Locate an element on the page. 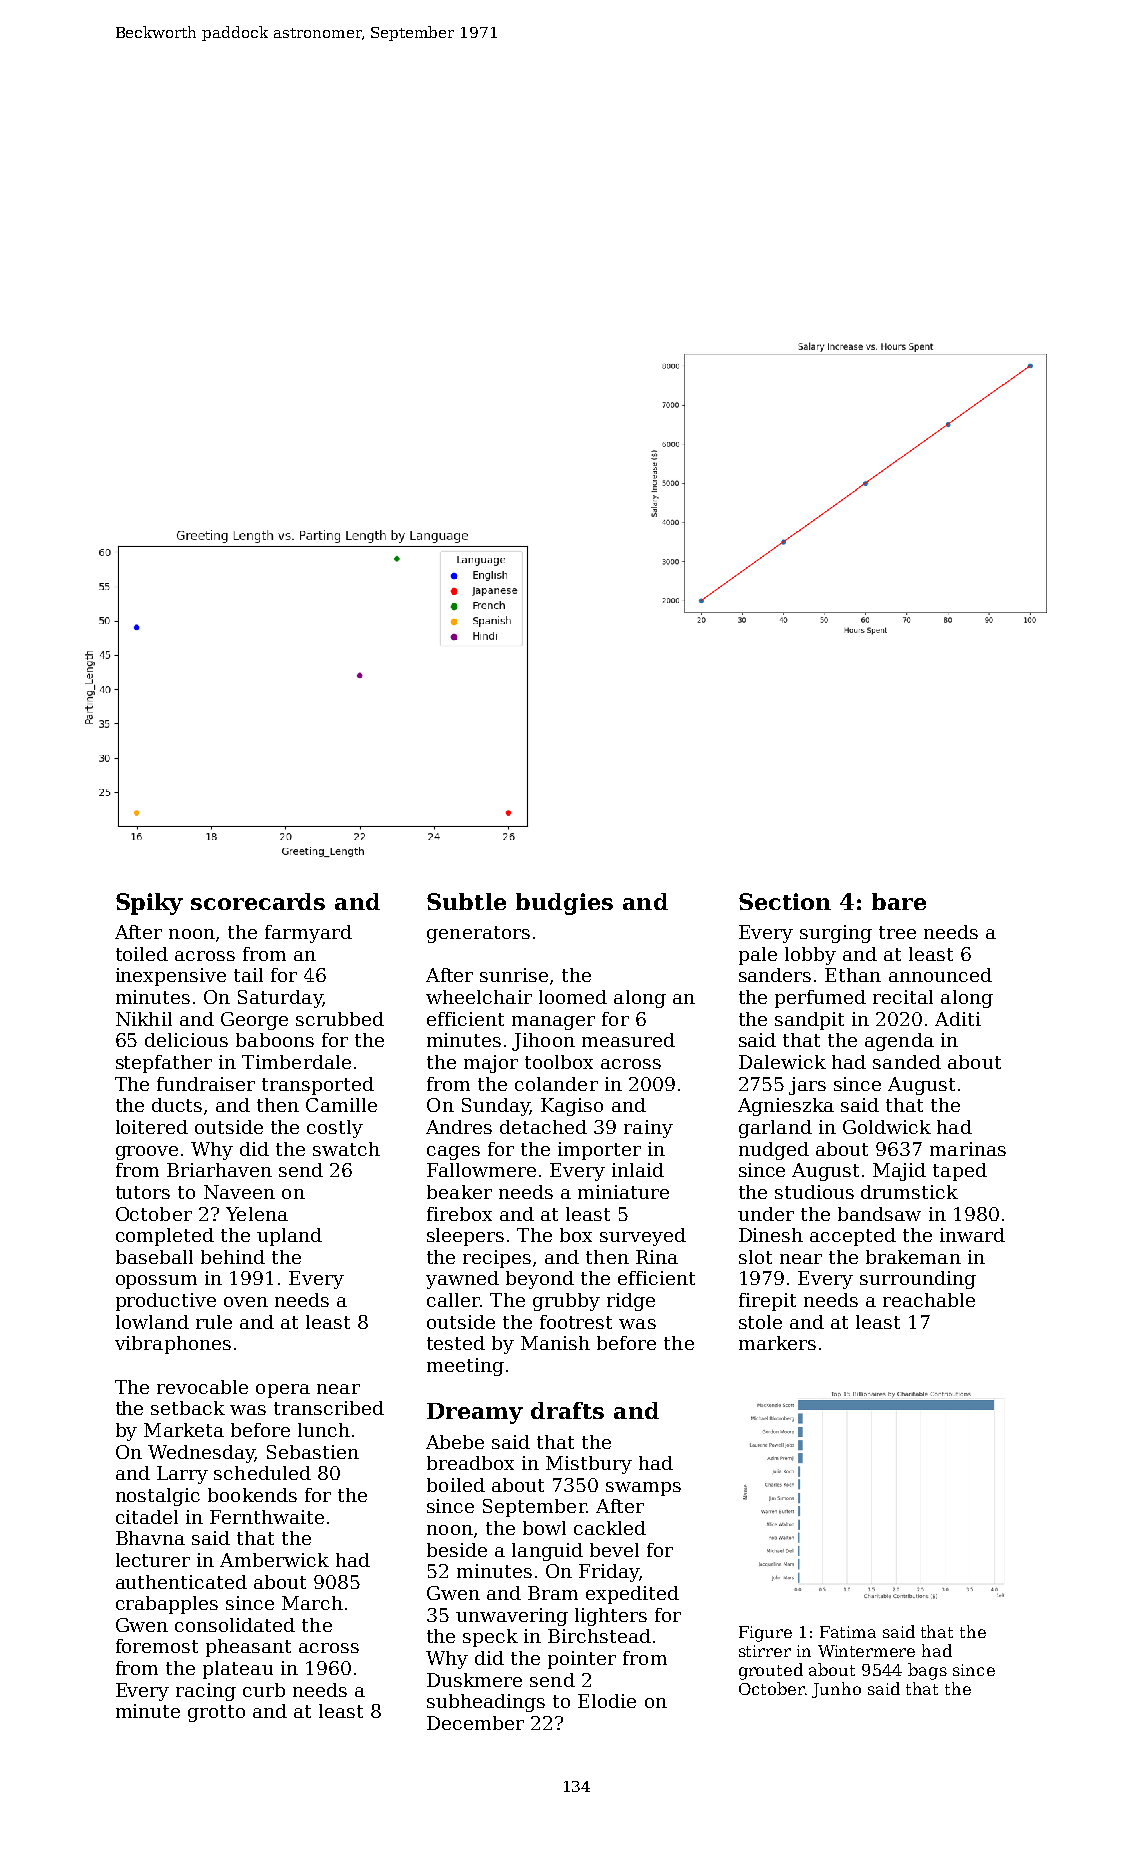 The width and height of the image is (1124, 1851). grotto is located at coordinates (216, 1713).
